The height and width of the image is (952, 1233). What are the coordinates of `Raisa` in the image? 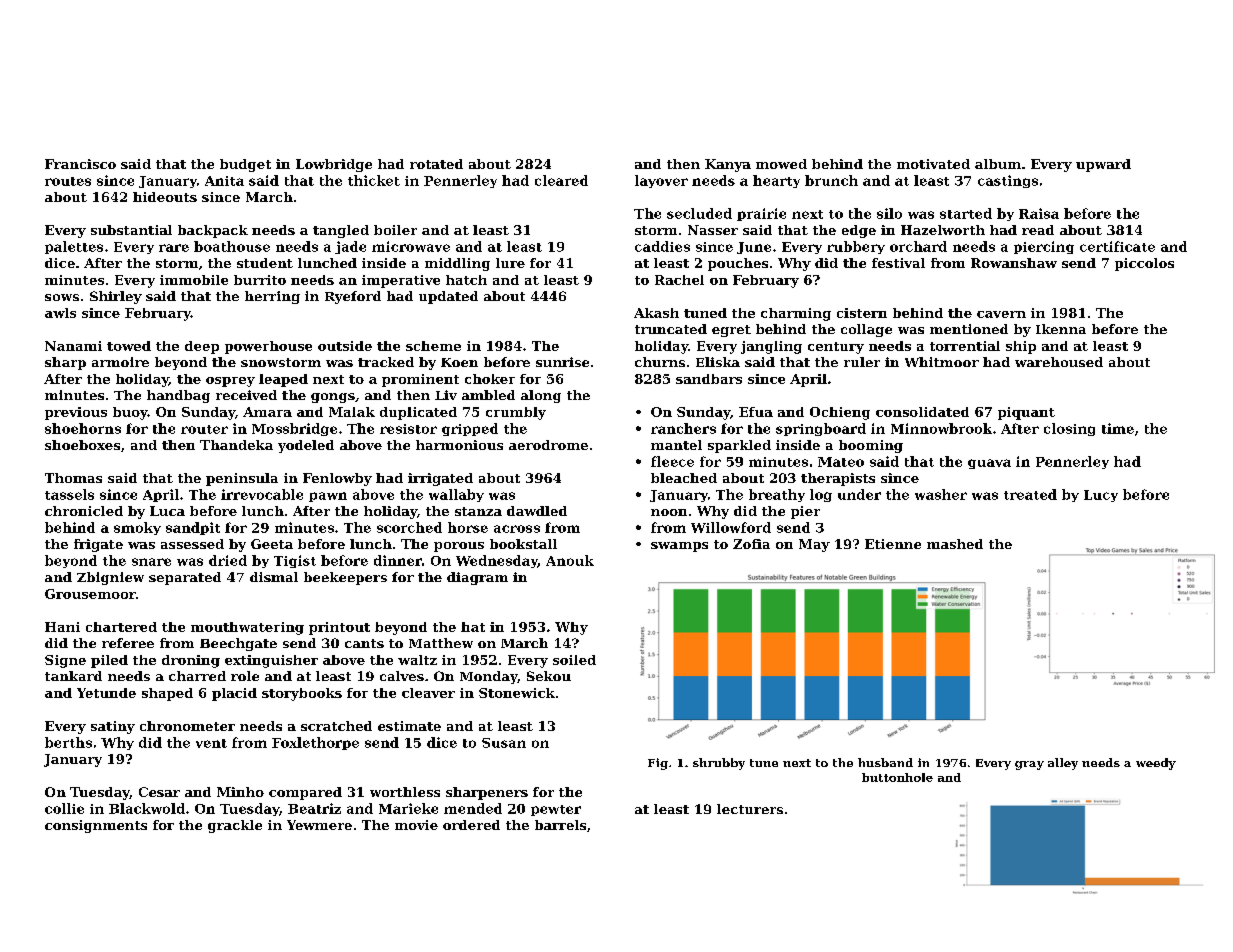 It's located at (1039, 213).
